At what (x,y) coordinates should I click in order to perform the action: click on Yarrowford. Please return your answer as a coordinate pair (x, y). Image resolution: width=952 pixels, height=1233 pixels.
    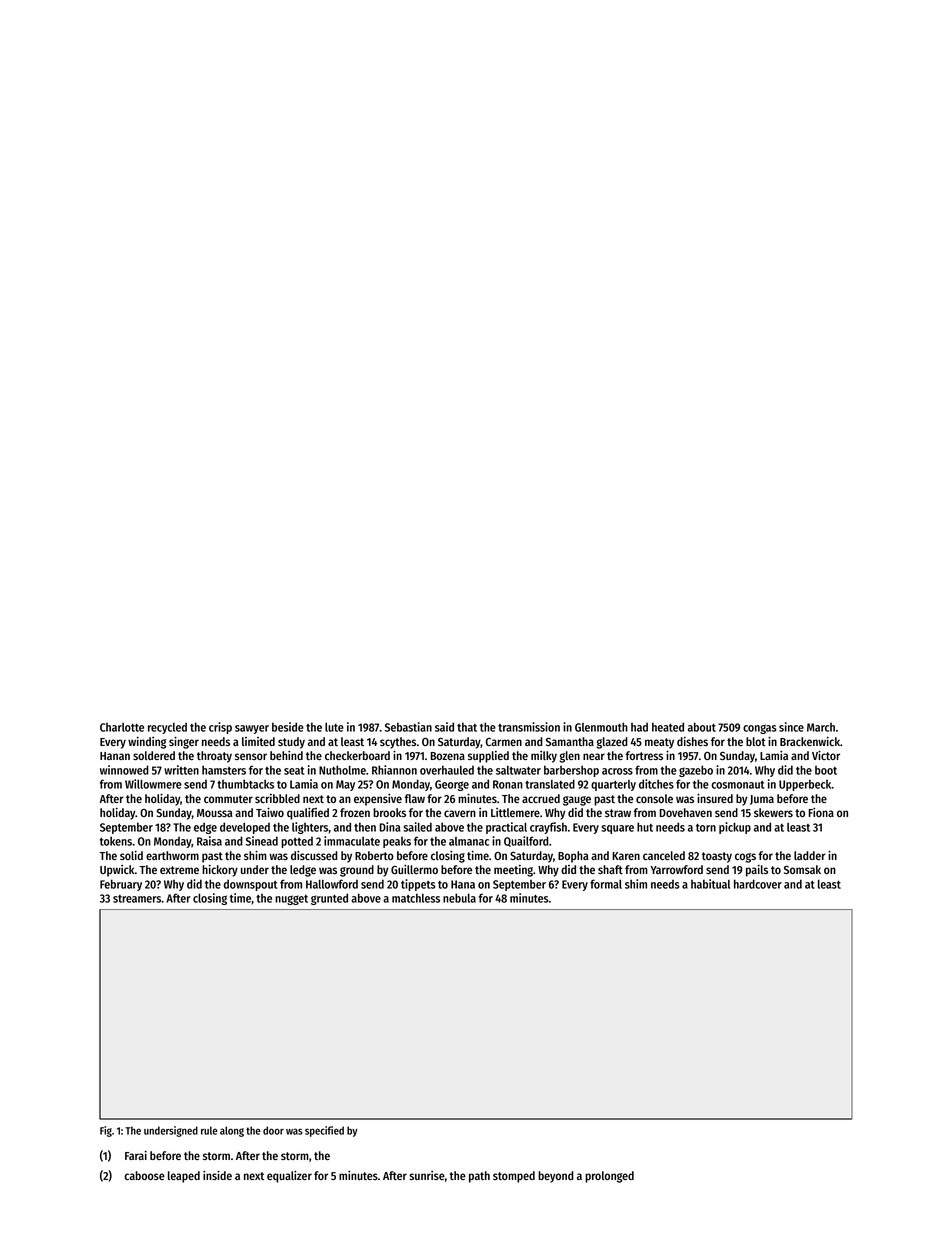
    Looking at the image, I should click on (676, 869).
